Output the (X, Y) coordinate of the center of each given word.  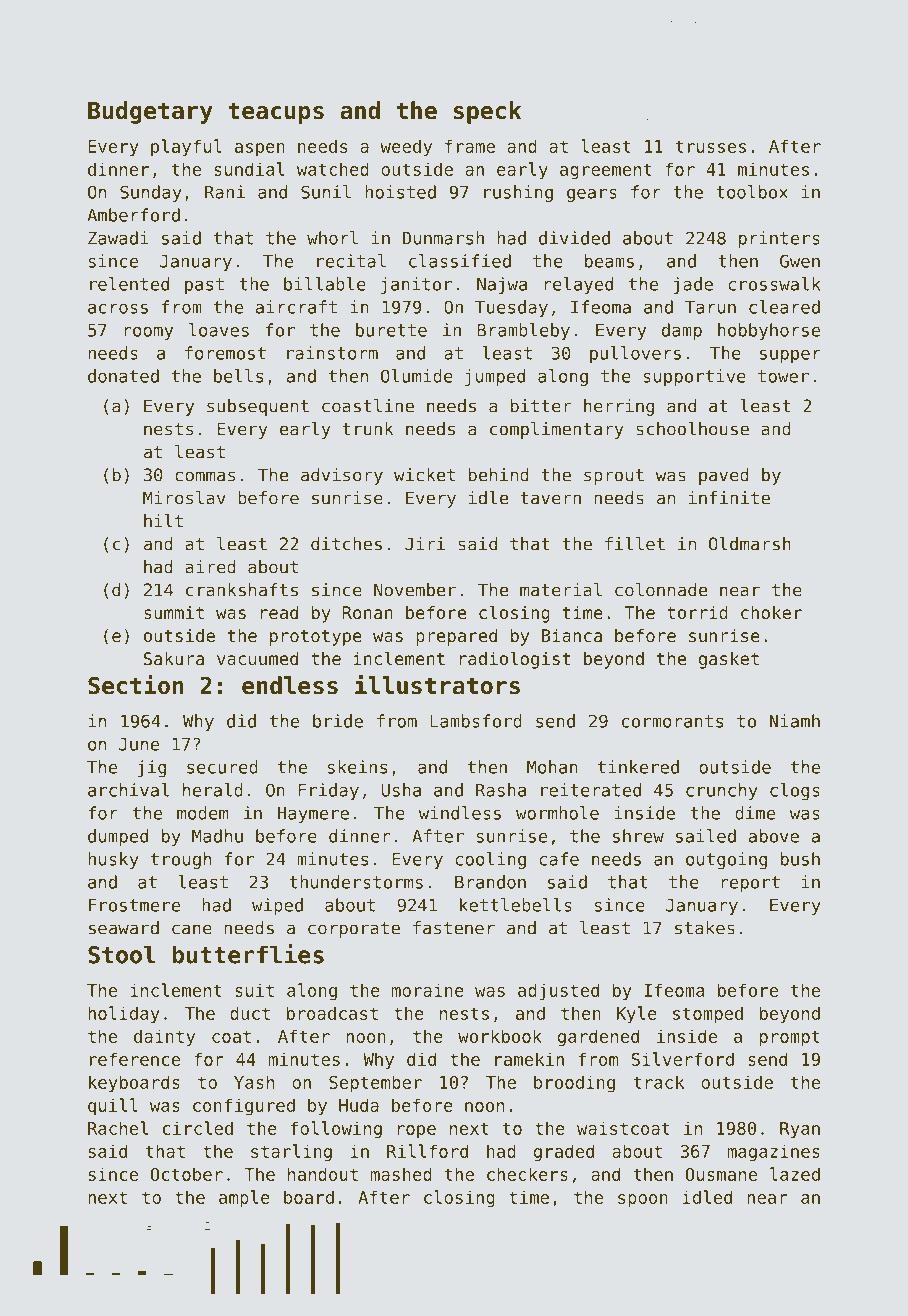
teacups (276, 113)
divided (574, 238)
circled (198, 1128)
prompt (790, 1038)
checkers (527, 1174)
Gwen (800, 261)
